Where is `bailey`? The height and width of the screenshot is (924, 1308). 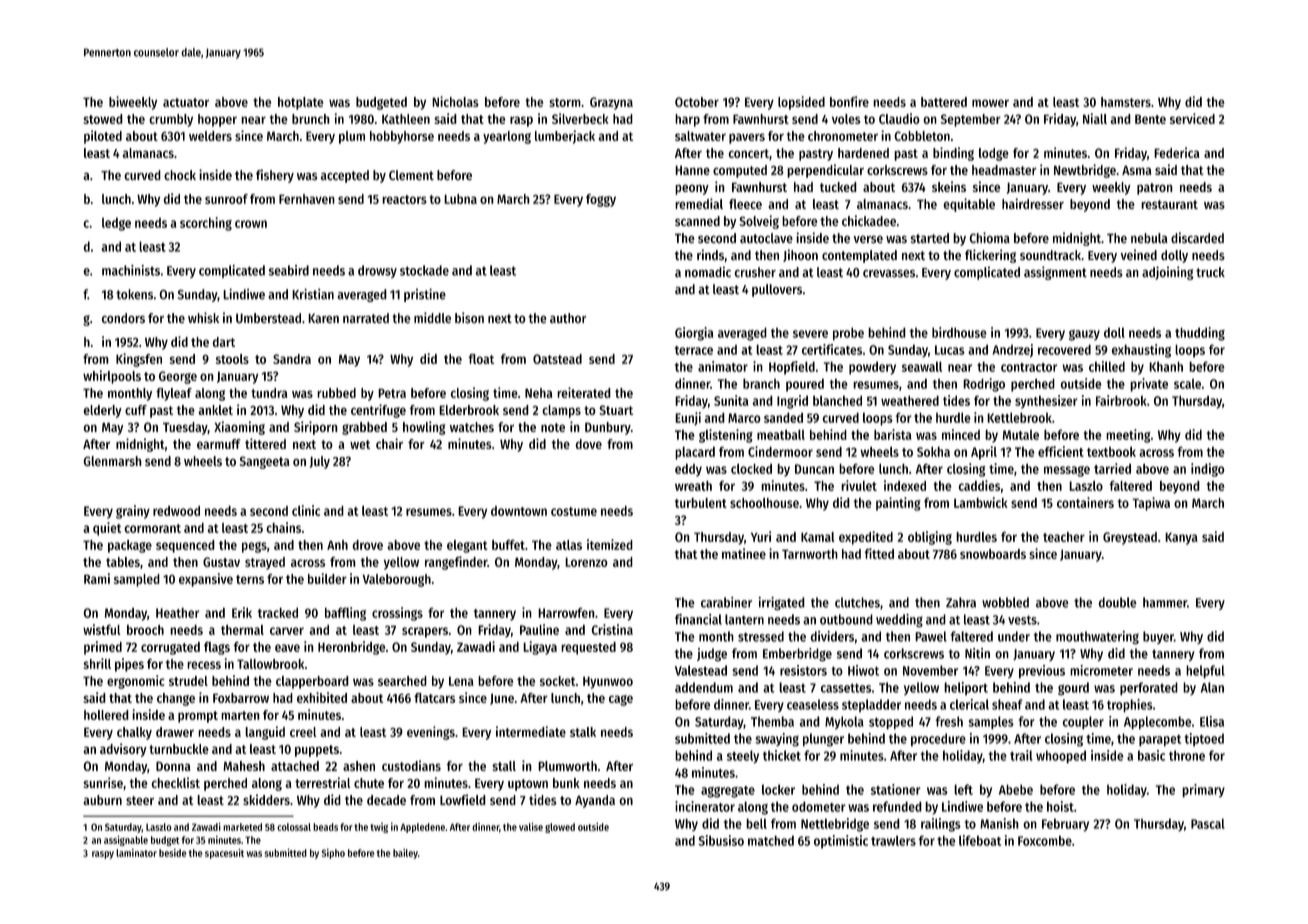
bailey is located at coordinates (405, 854).
